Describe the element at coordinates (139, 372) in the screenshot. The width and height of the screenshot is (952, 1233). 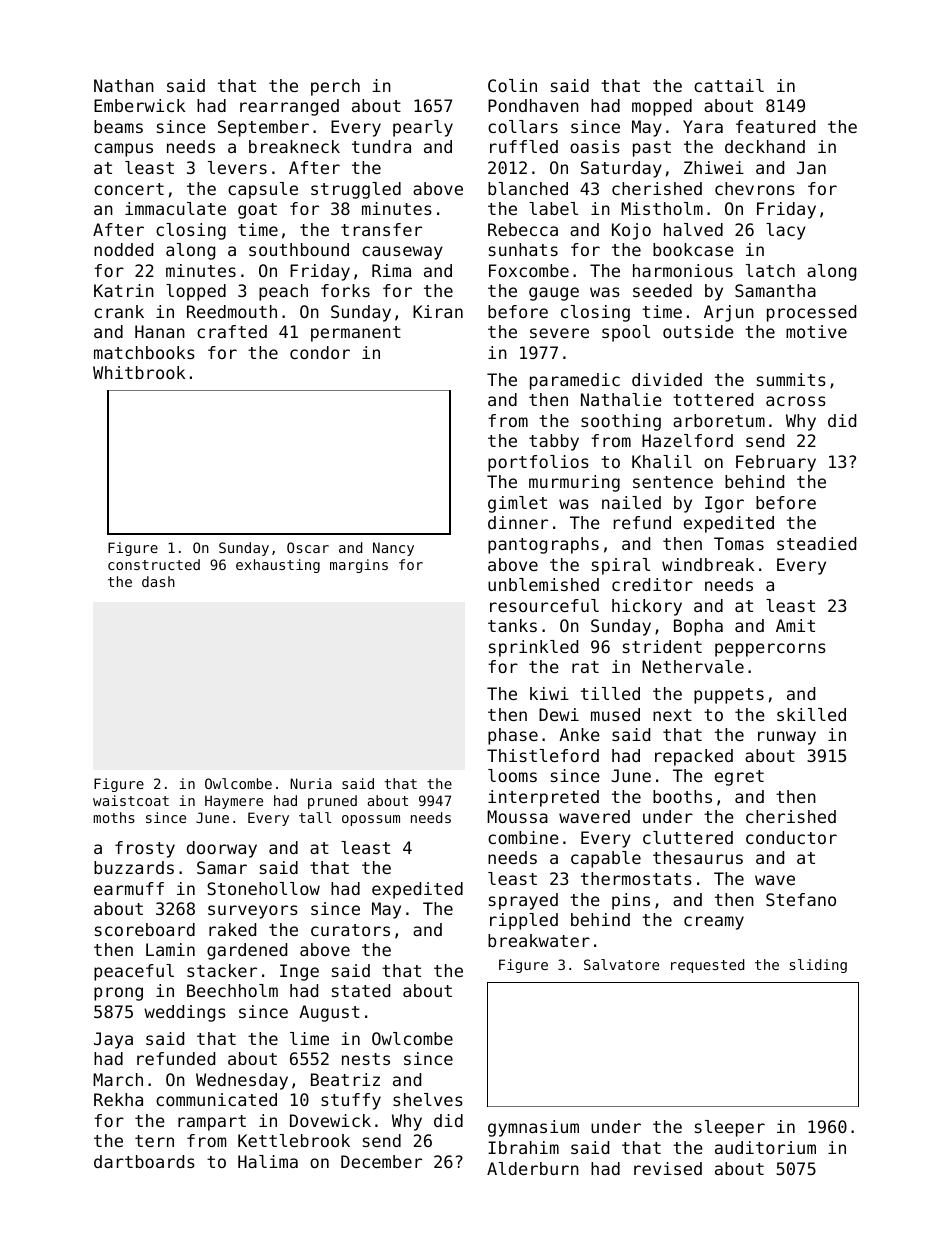
I see `Whitbrook` at that location.
